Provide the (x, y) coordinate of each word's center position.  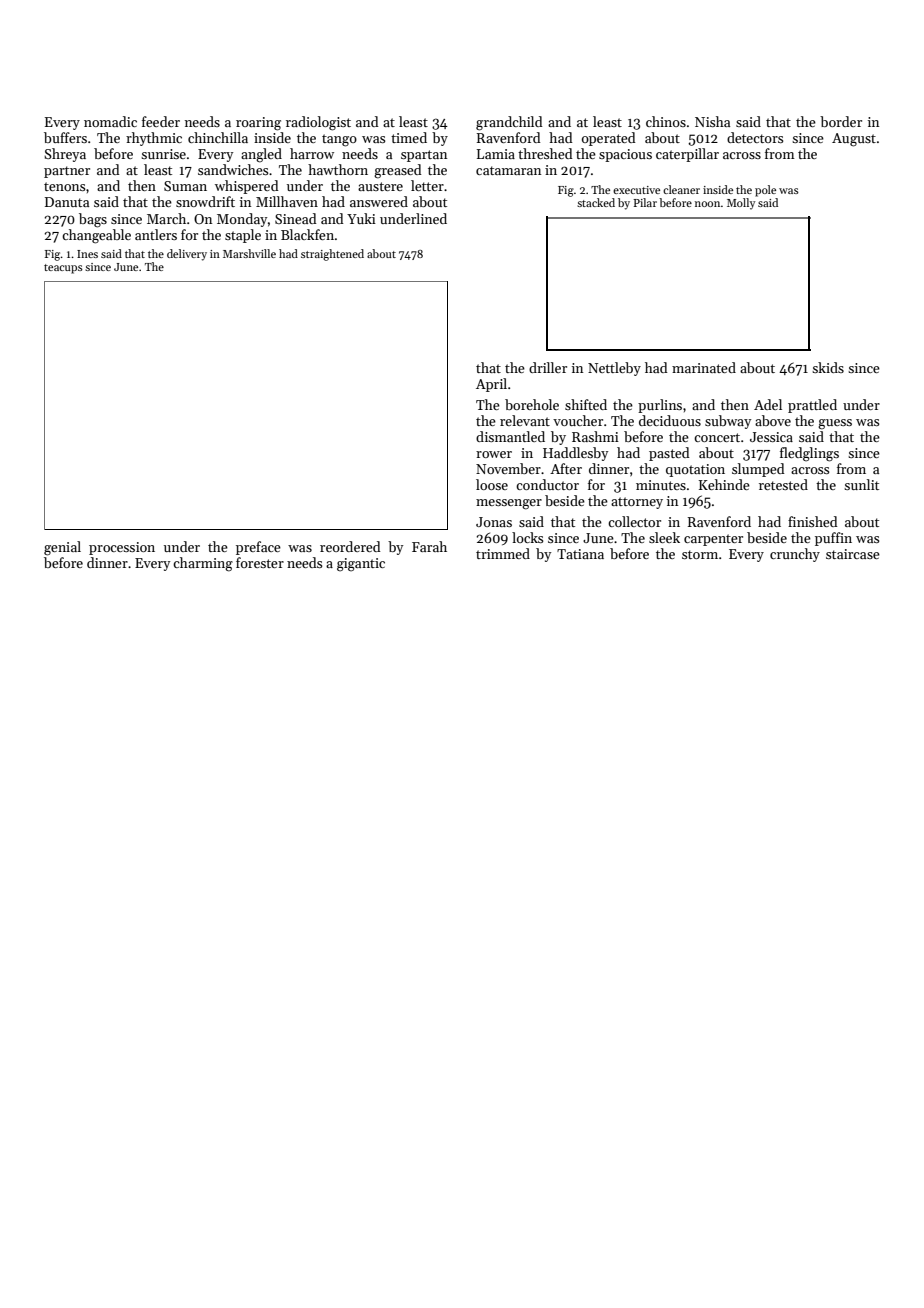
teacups (63, 269)
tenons (64, 186)
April (491, 385)
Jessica (771, 437)
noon (707, 204)
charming (203, 564)
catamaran (508, 170)
